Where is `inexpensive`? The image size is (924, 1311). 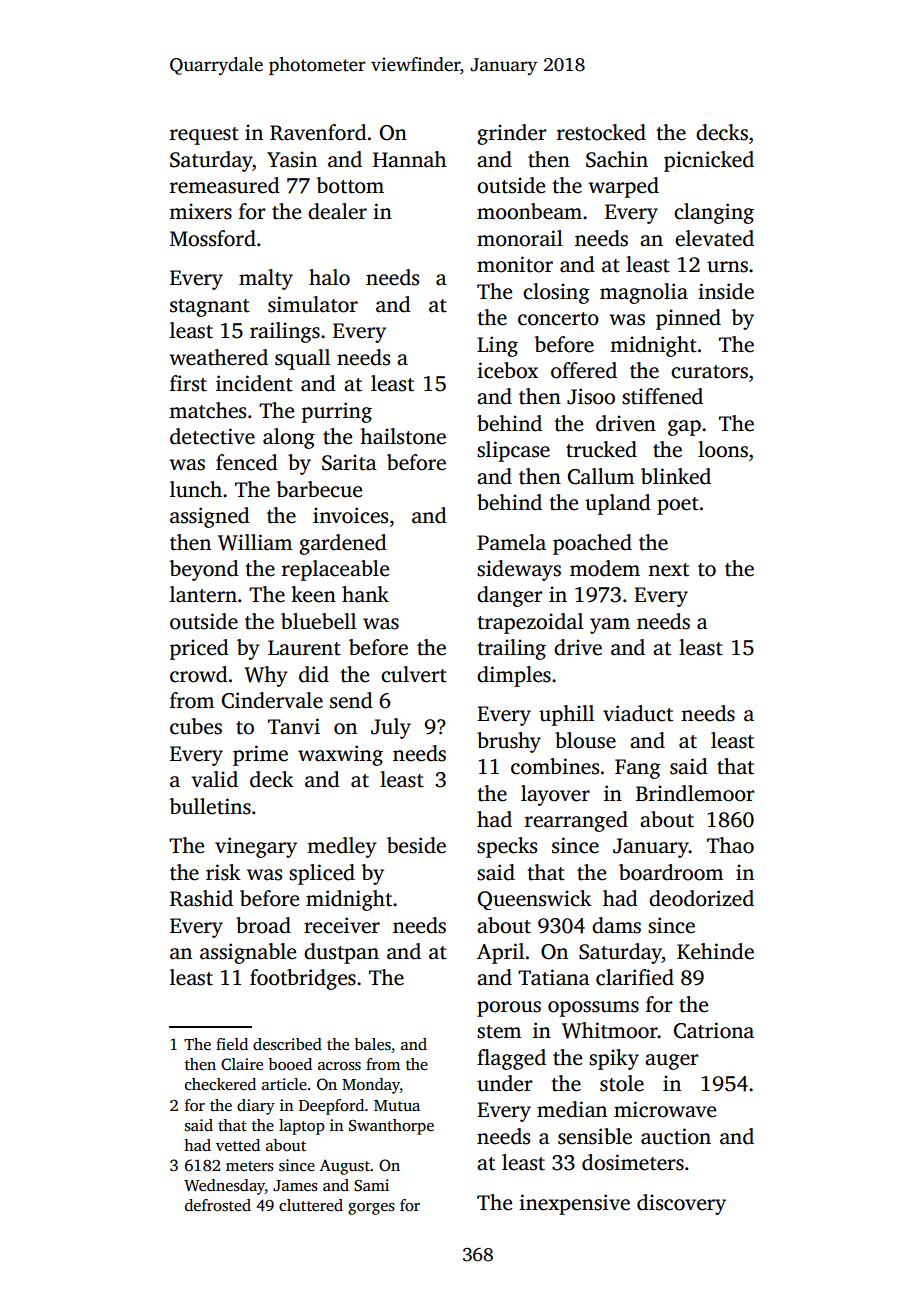
inexpensive is located at coordinates (574, 1204).
